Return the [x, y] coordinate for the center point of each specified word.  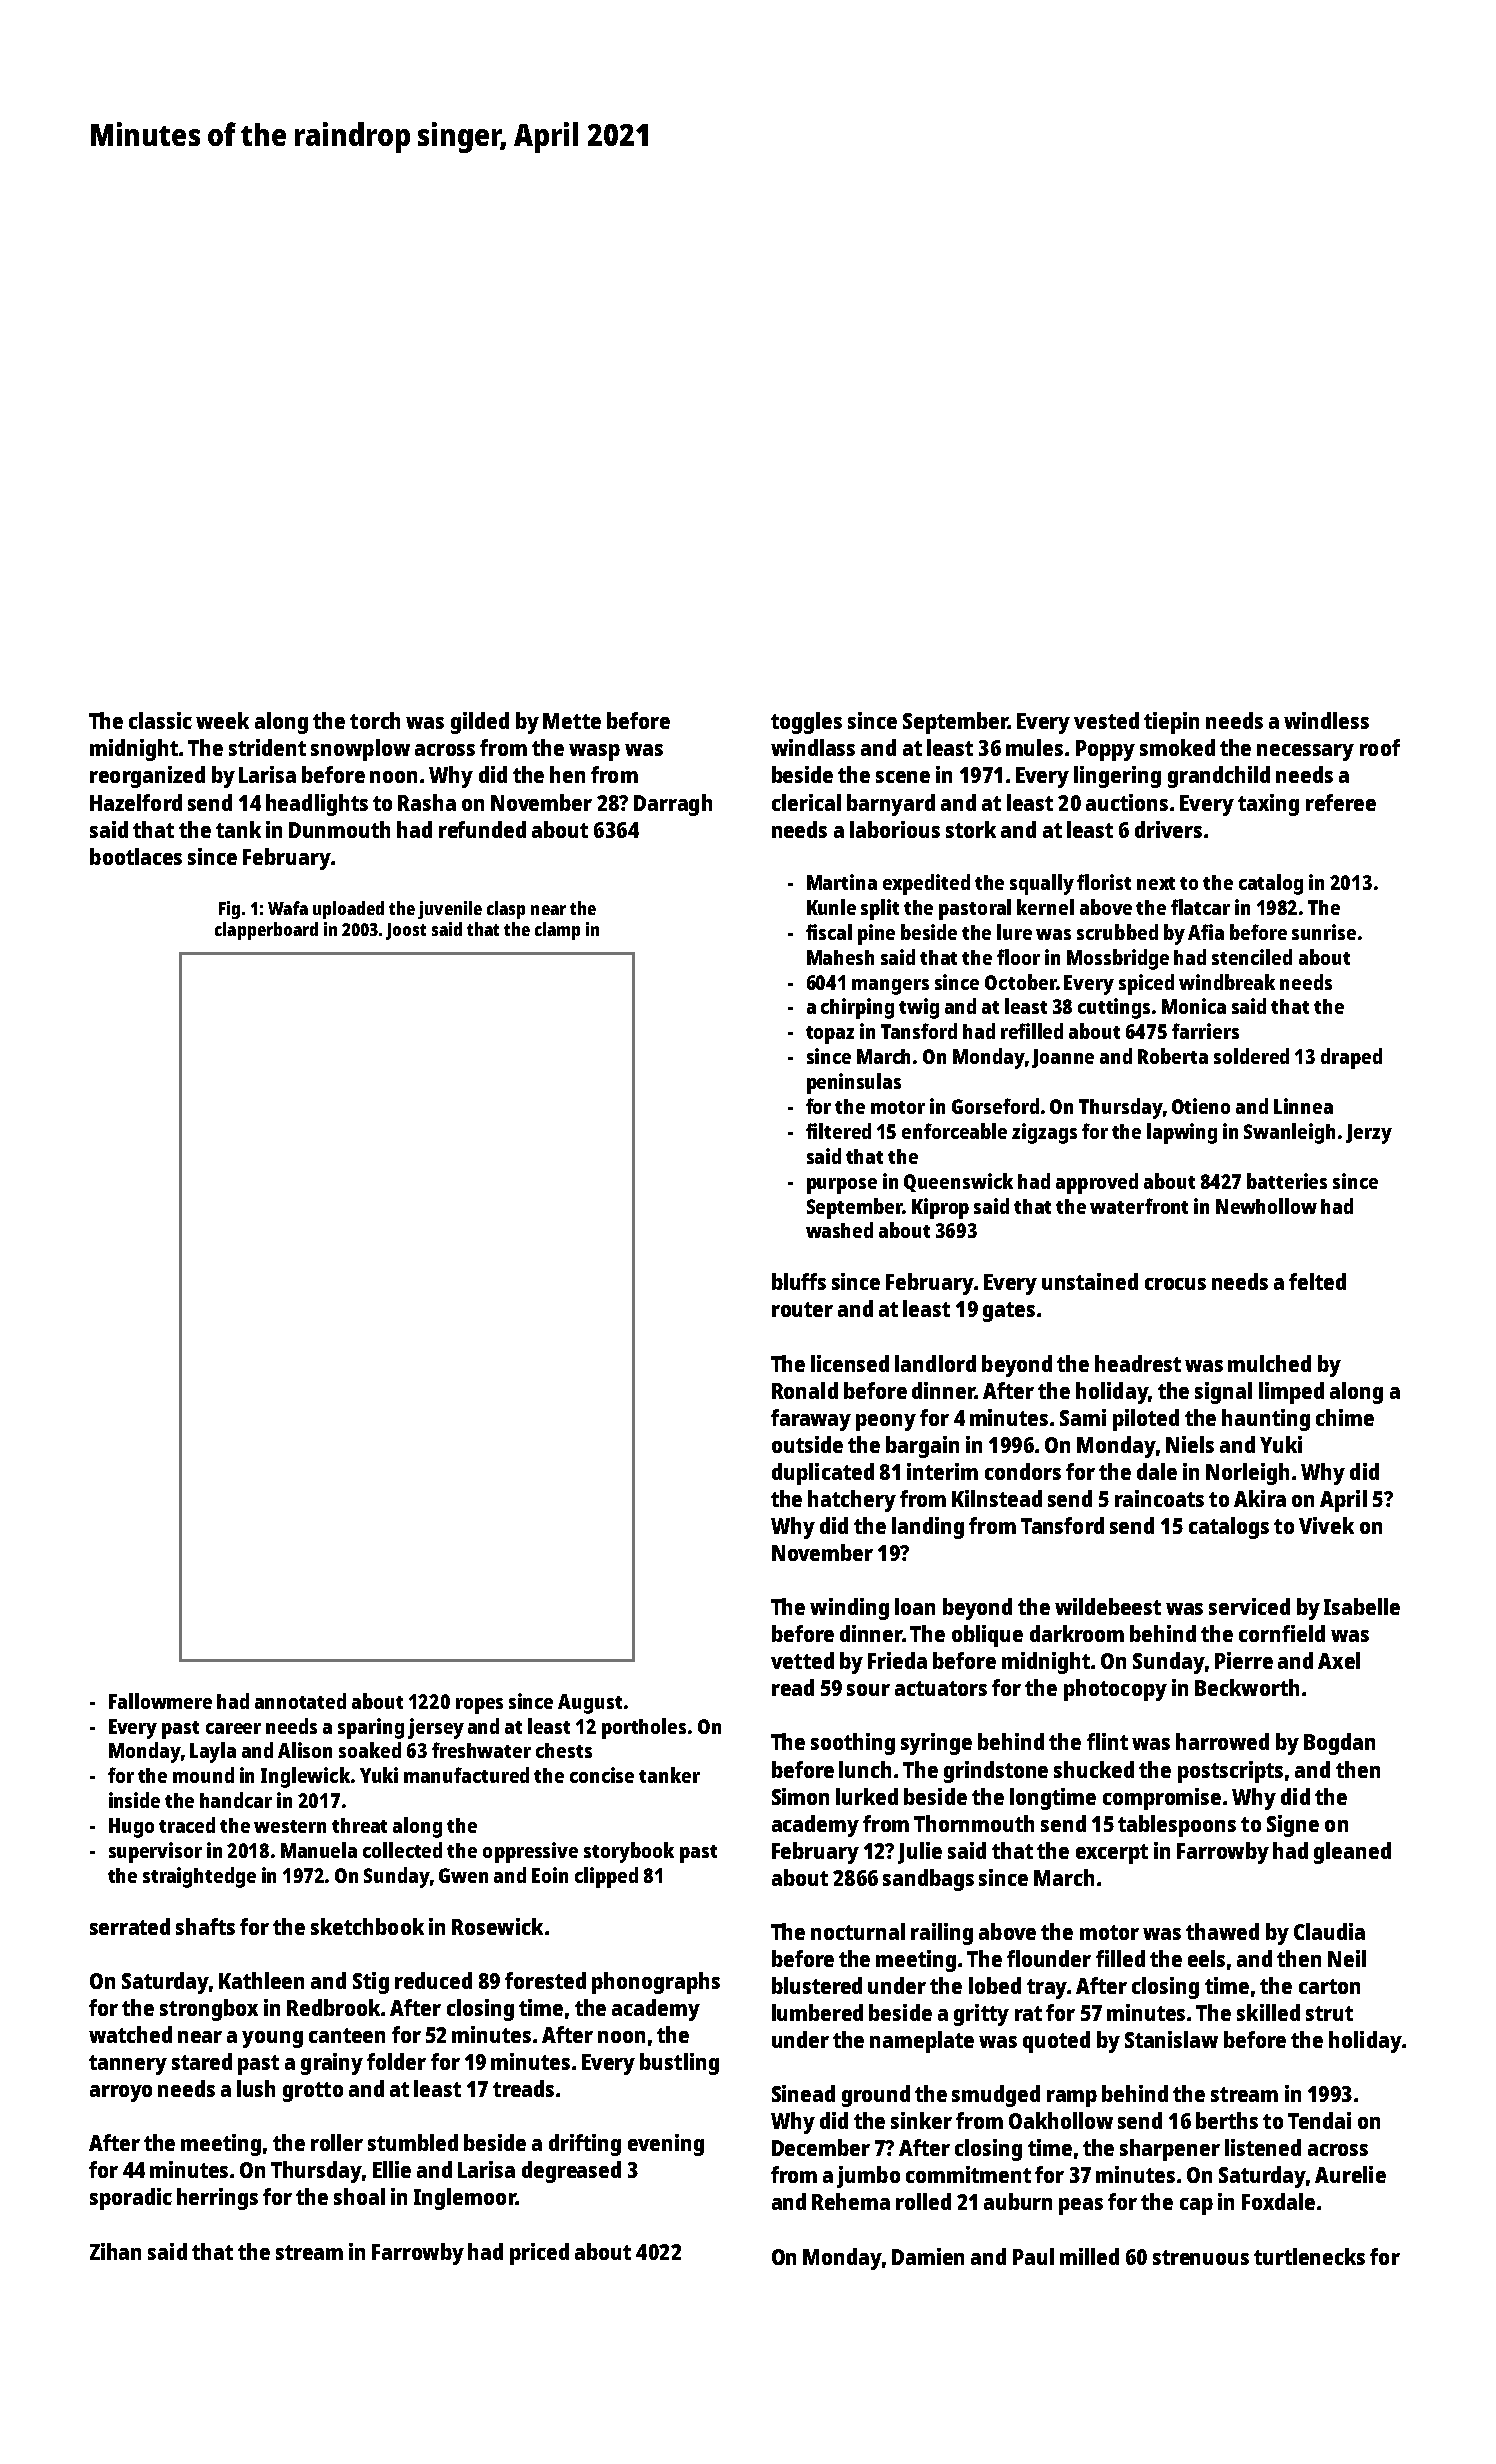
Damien [928, 2256]
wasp [594, 752]
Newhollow [1266, 1206]
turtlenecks [1309, 2256]
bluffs [799, 1281]
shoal [359, 2196]
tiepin [1171, 723]
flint [1107, 1741]
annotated [300, 1701]
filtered [838, 1131]
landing [928, 1528]
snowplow [360, 750]
